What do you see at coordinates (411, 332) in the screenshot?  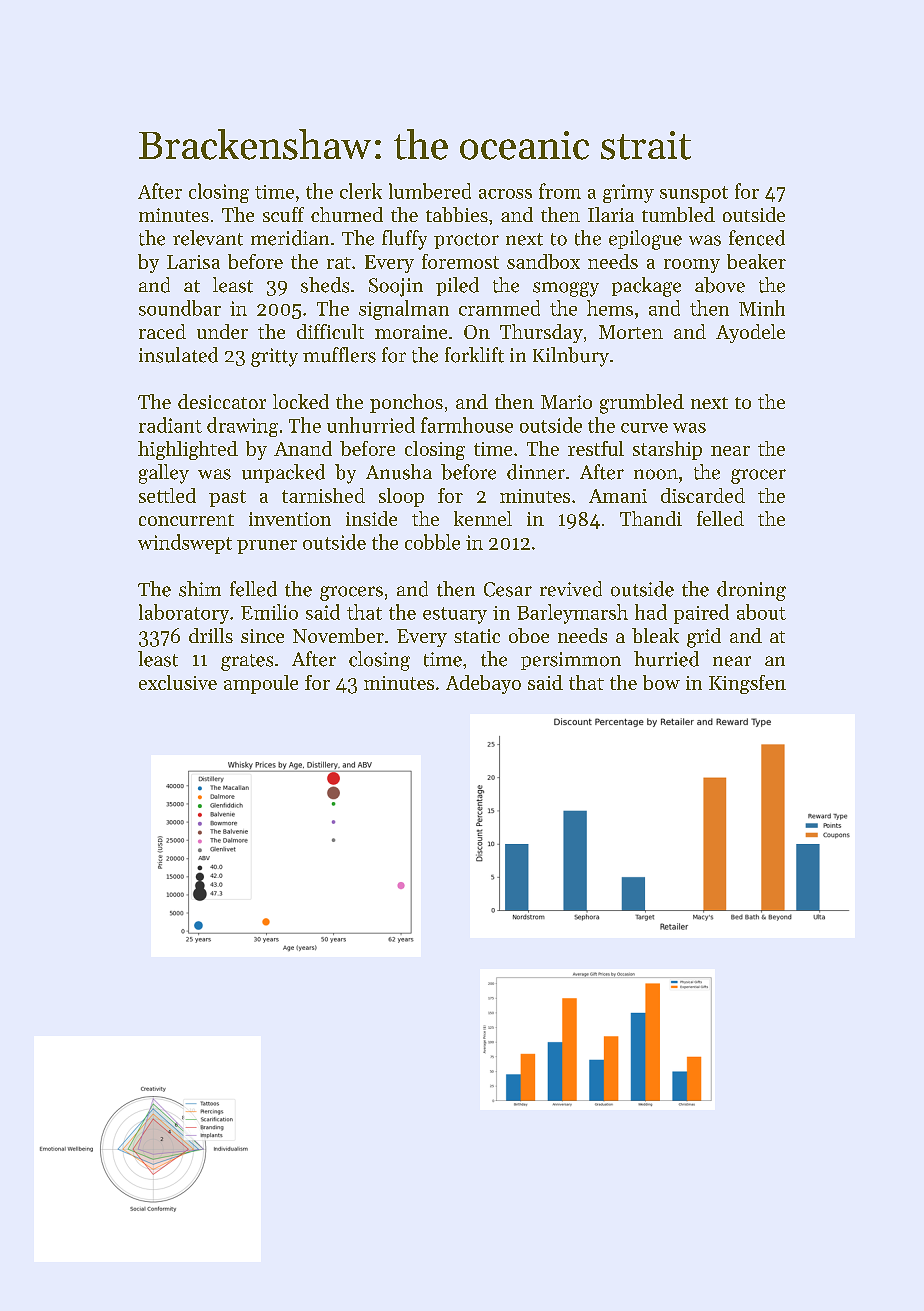 I see `moraine` at bounding box center [411, 332].
